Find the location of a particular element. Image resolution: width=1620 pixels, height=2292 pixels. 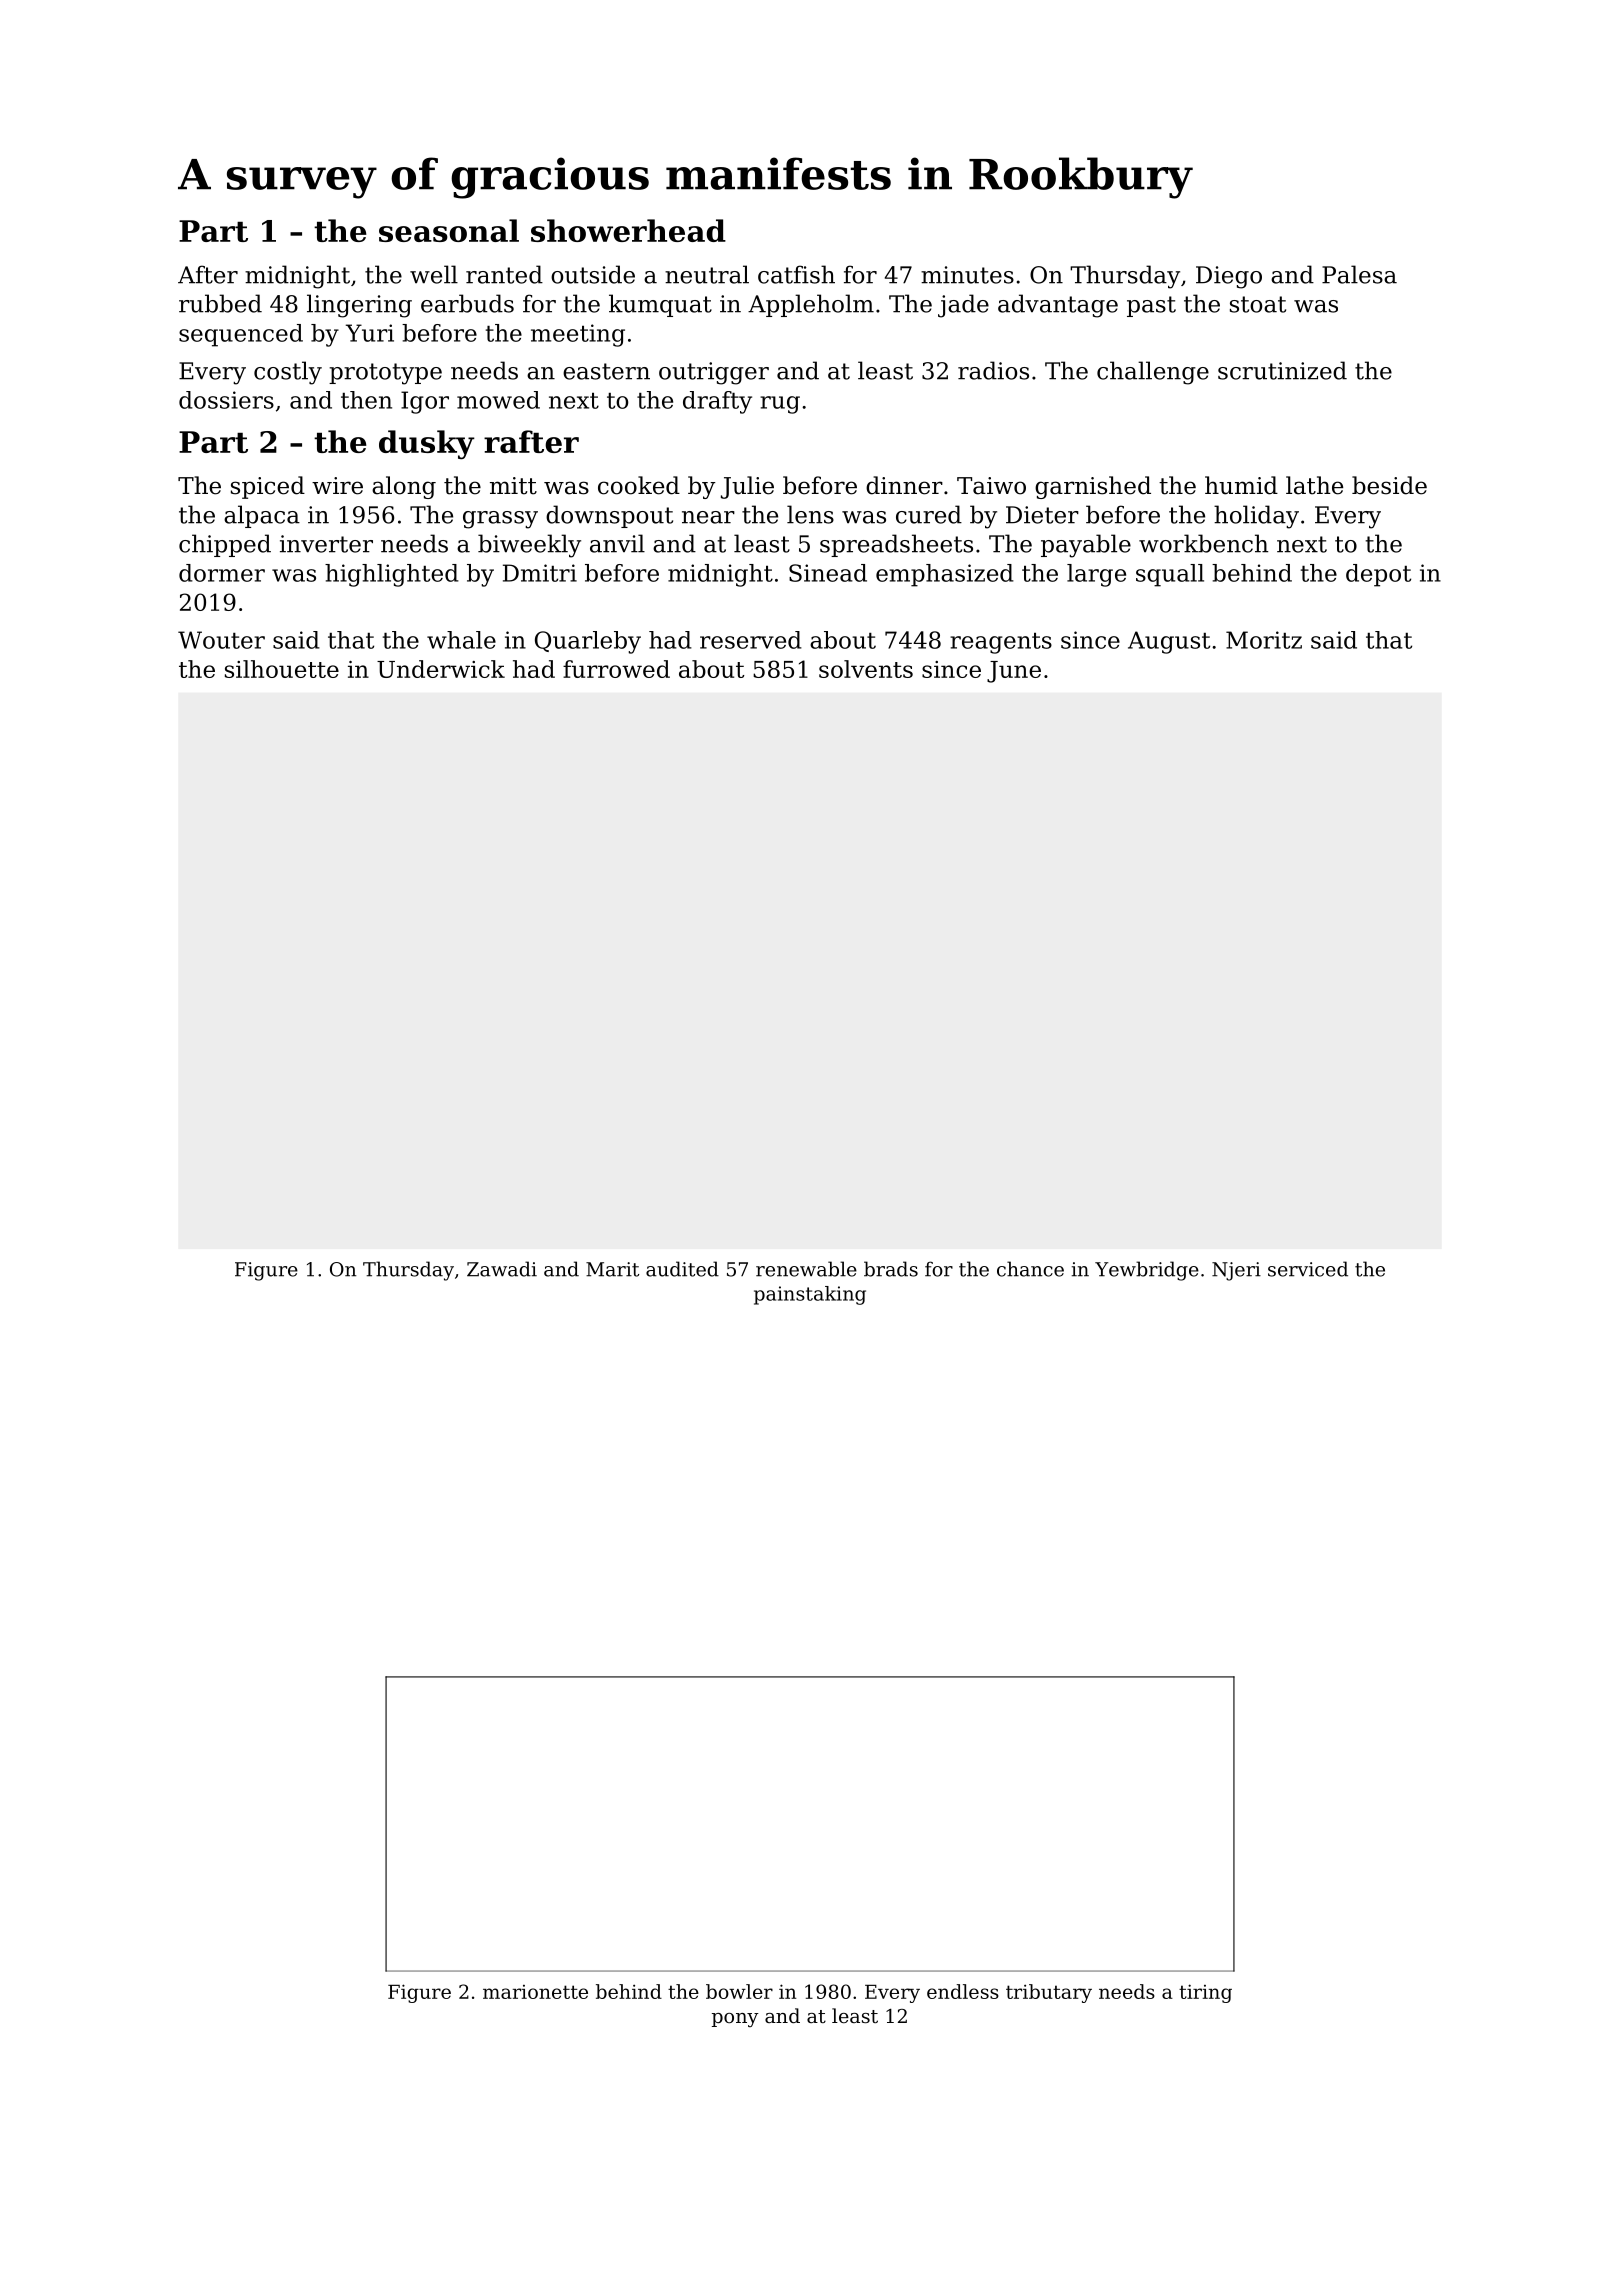

pony is located at coordinates (735, 2020).
